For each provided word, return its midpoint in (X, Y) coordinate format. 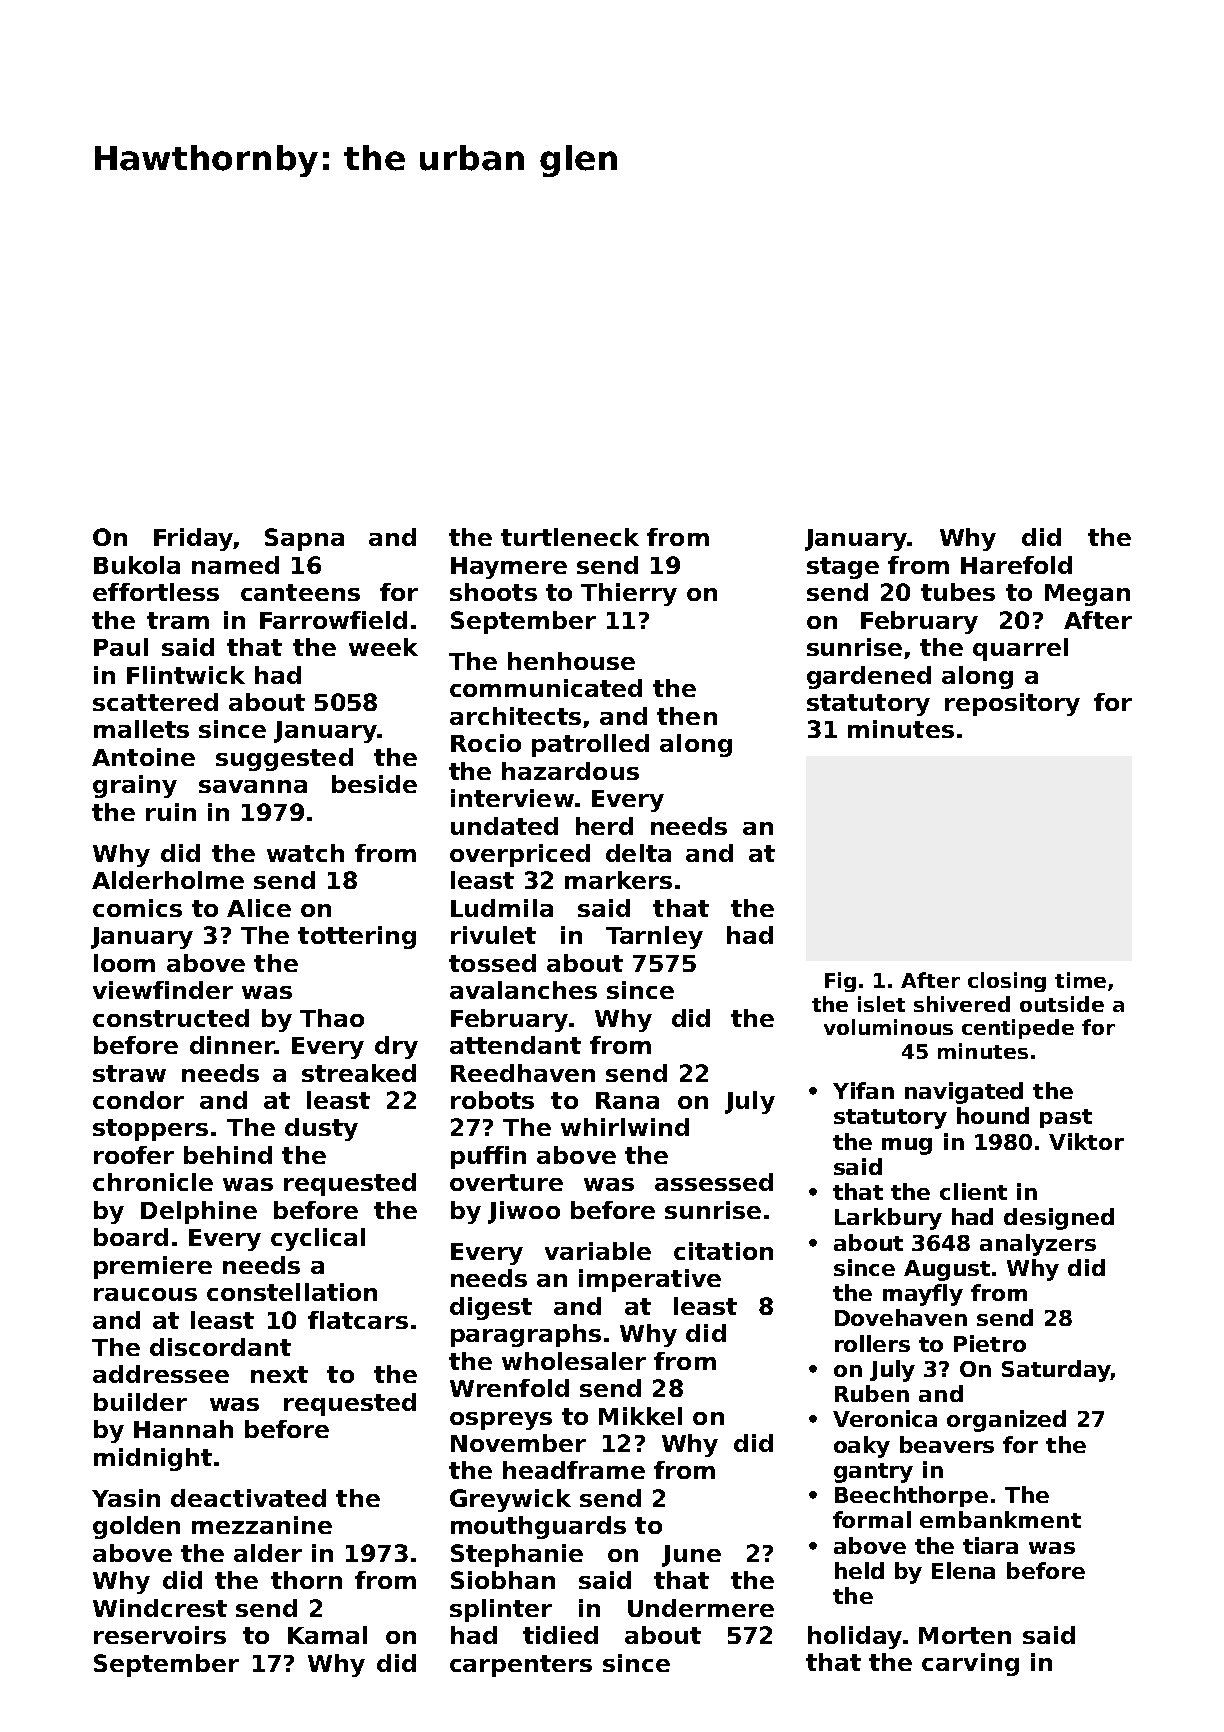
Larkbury (888, 1219)
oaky (862, 1447)
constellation (292, 1292)
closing (1007, 982)
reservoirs (160, 1635)
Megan (1087, 595)
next (279, 1374)
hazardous (570, 771)
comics (137, 908)
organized (1006, 1421)
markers (618, 880)
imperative (650, 1280)
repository (1012, 704)
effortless (156, 592)
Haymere (509, 568)
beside (374, 784)
